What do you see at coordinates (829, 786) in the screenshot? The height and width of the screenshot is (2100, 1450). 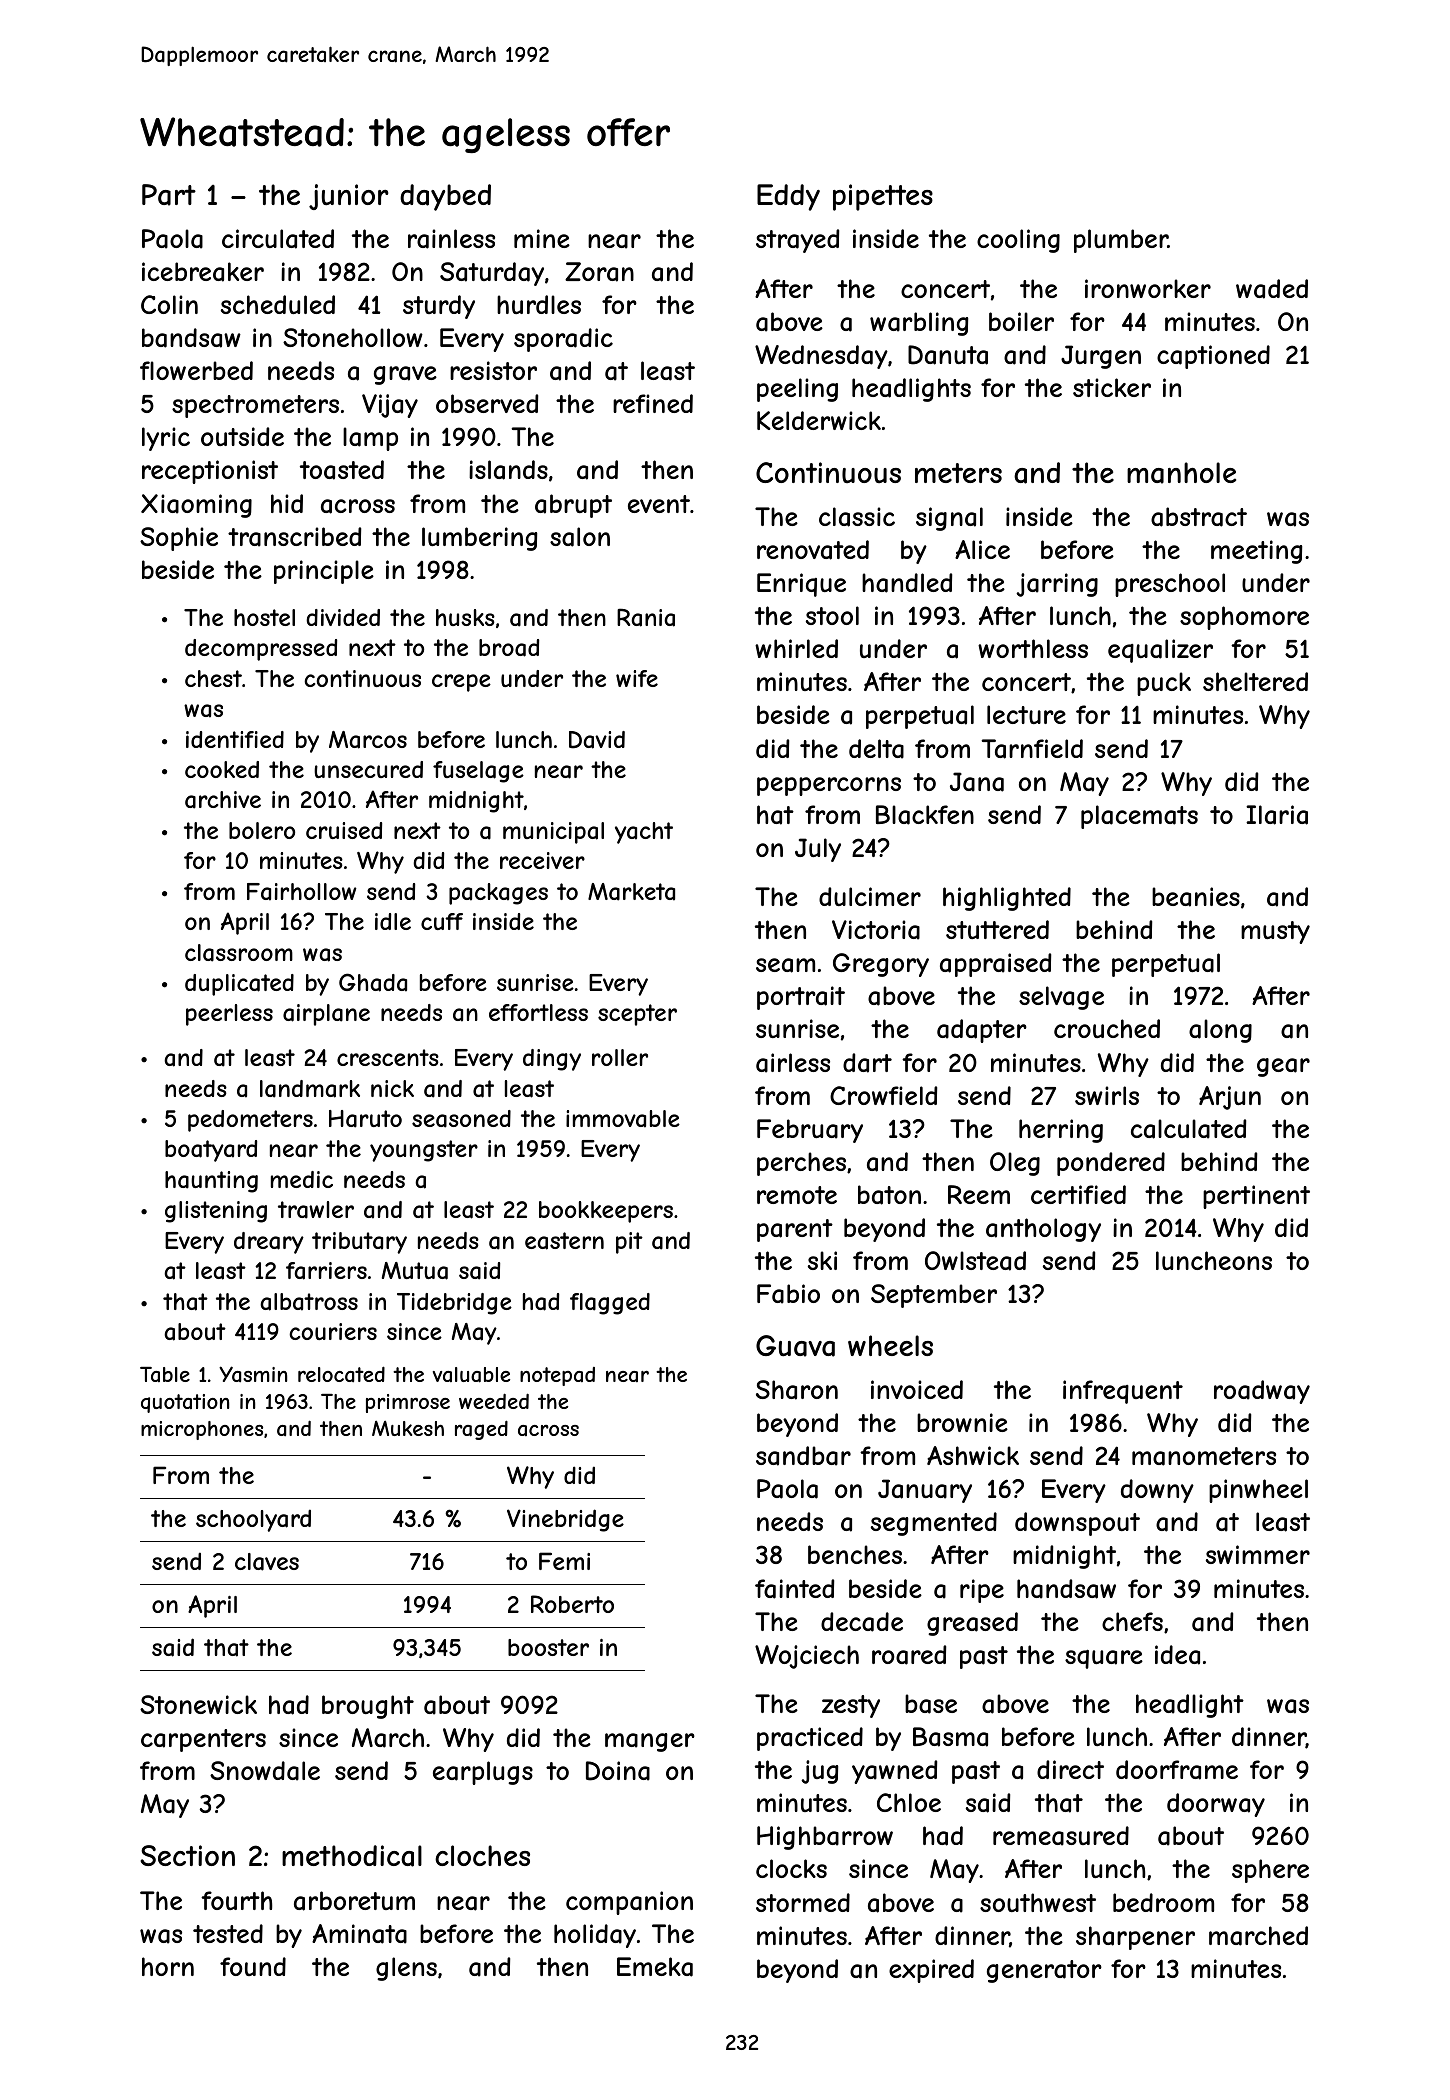 I see `peppercorns` at bounding box center [829, 786].
